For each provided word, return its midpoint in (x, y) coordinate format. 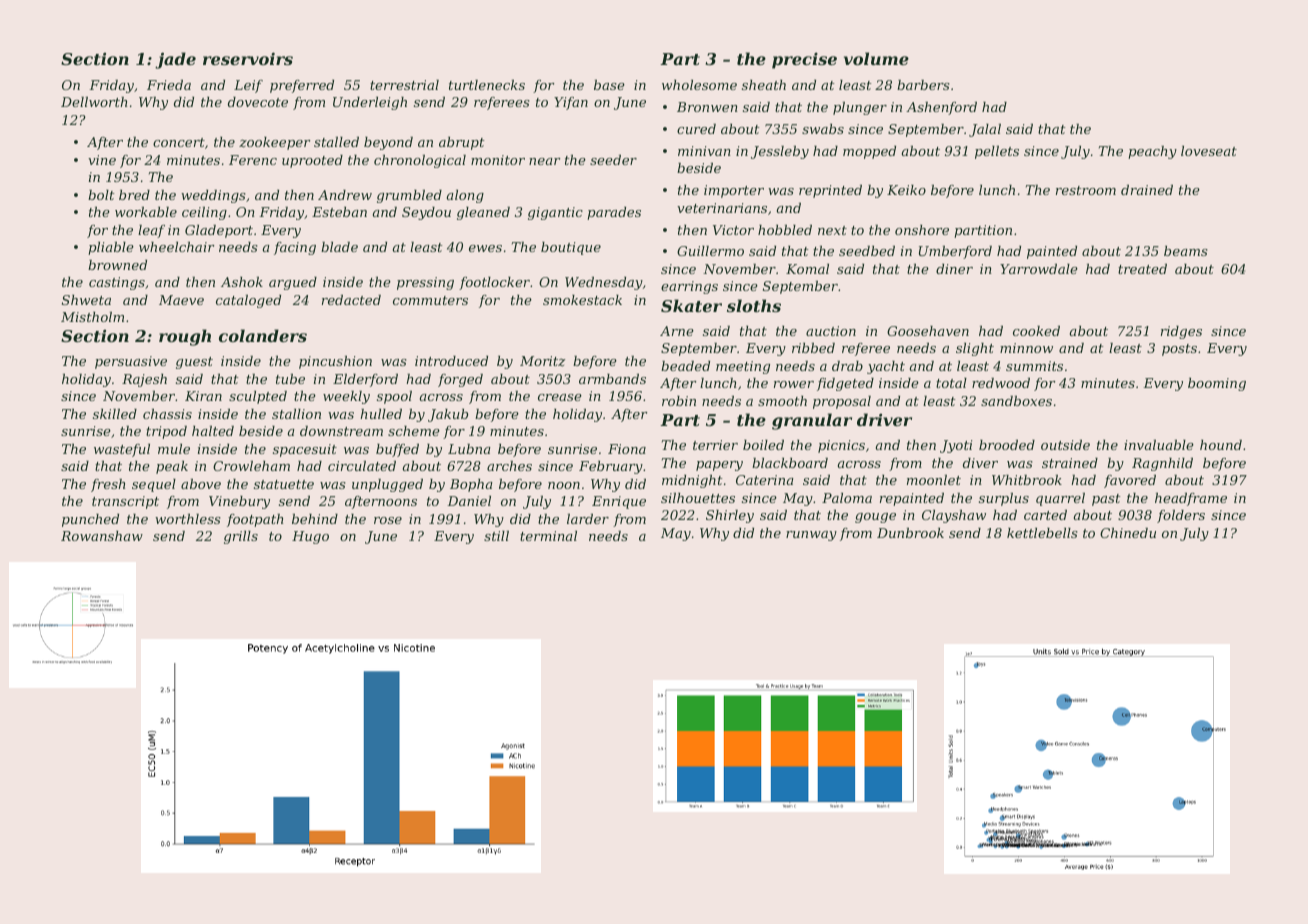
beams (1186, 251)
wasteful (122, 450)
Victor (733, 230)
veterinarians (722, 208)
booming (1217, 384)
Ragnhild (1162, 464)
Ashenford (941, 108)
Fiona (627, 449)
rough (185, 337)
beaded (685, 366)
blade (339, 247)
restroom (1086, 190)
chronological (420, 161)
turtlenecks (487, 85)
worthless (188, 519)
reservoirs (248, 58)
